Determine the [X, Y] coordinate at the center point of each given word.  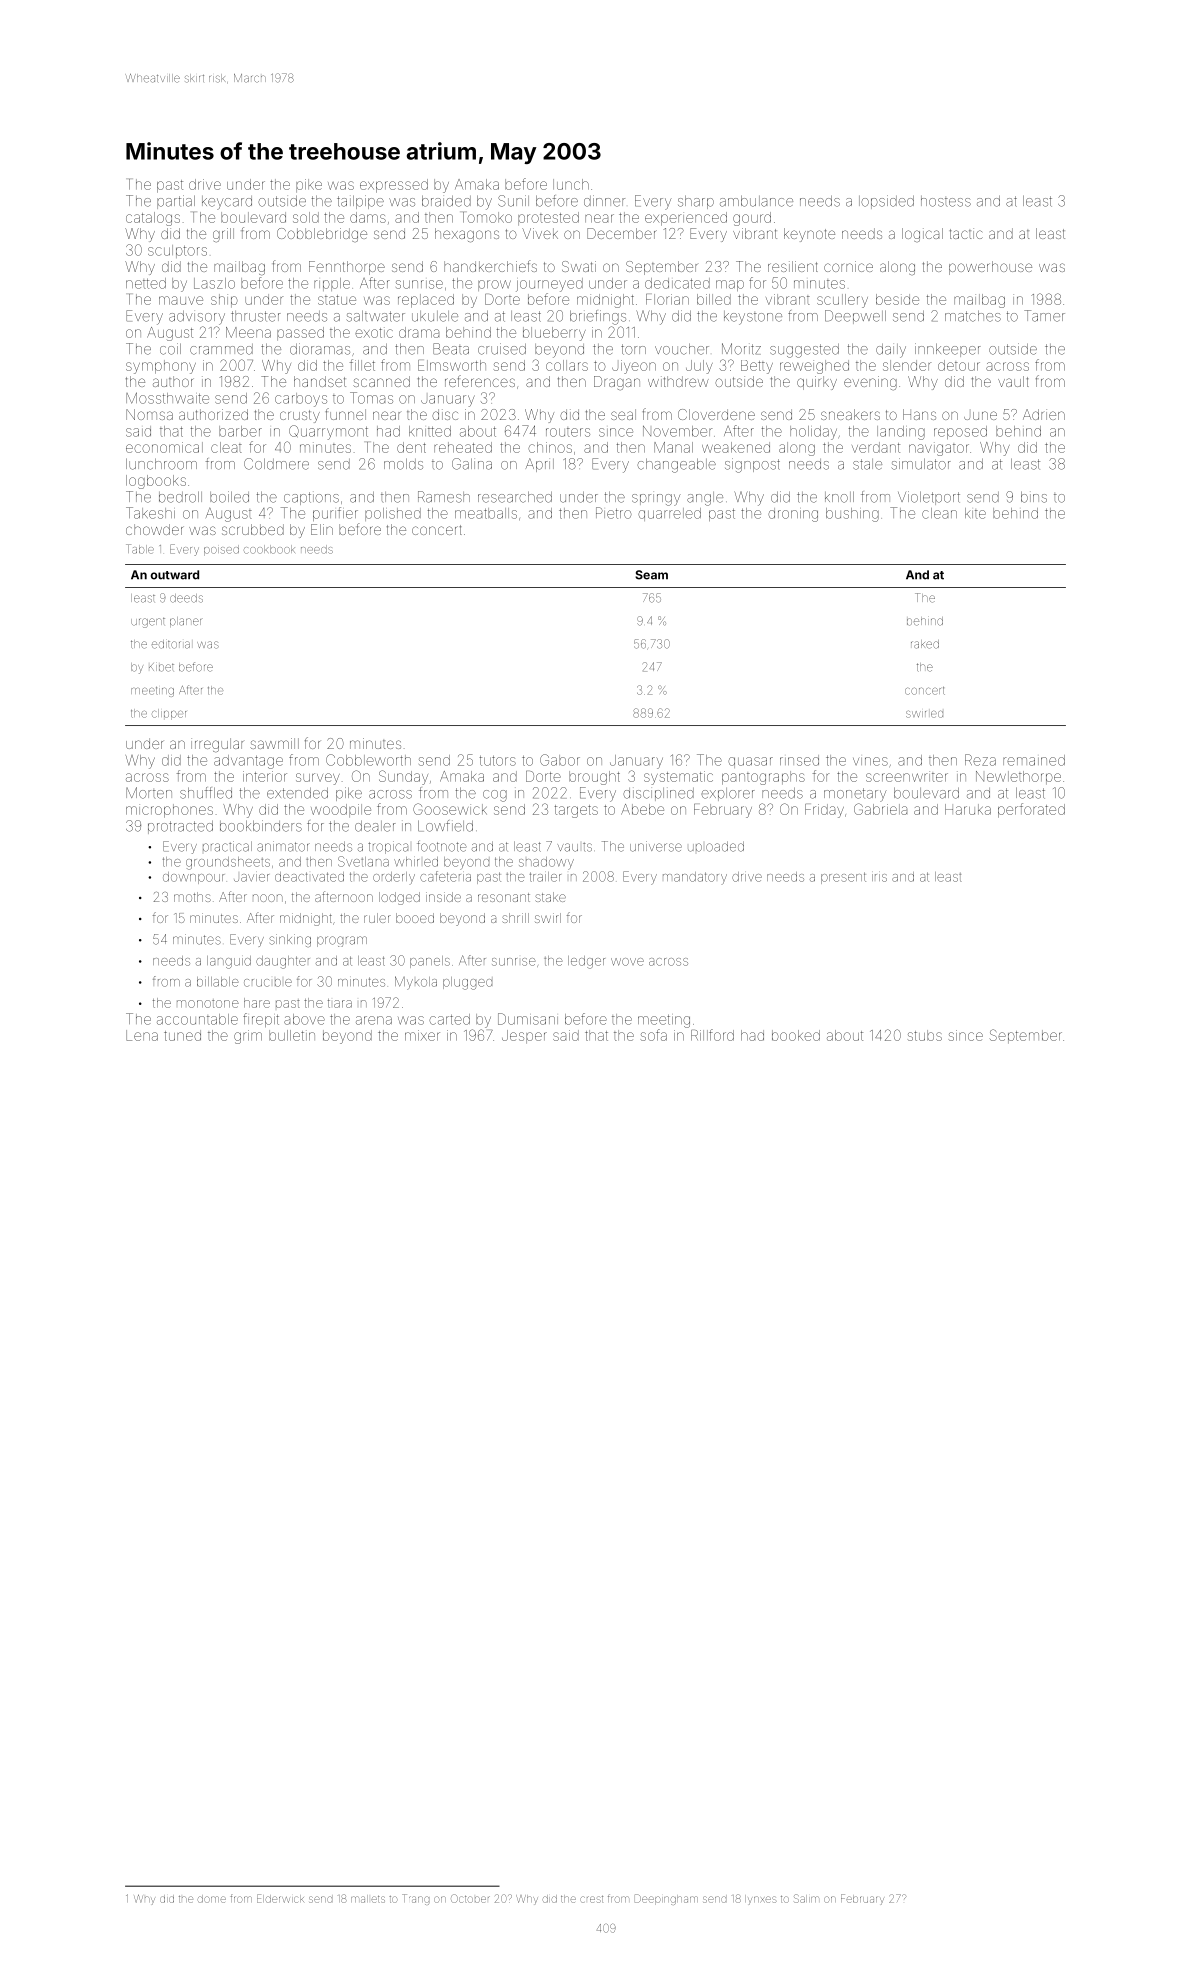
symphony [161, 367]
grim [248, 1037]
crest [591, 1899]
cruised [502, 349]
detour [959, 365]
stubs [925, 1035]
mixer [422, 1035]
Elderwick [280, 1898]
